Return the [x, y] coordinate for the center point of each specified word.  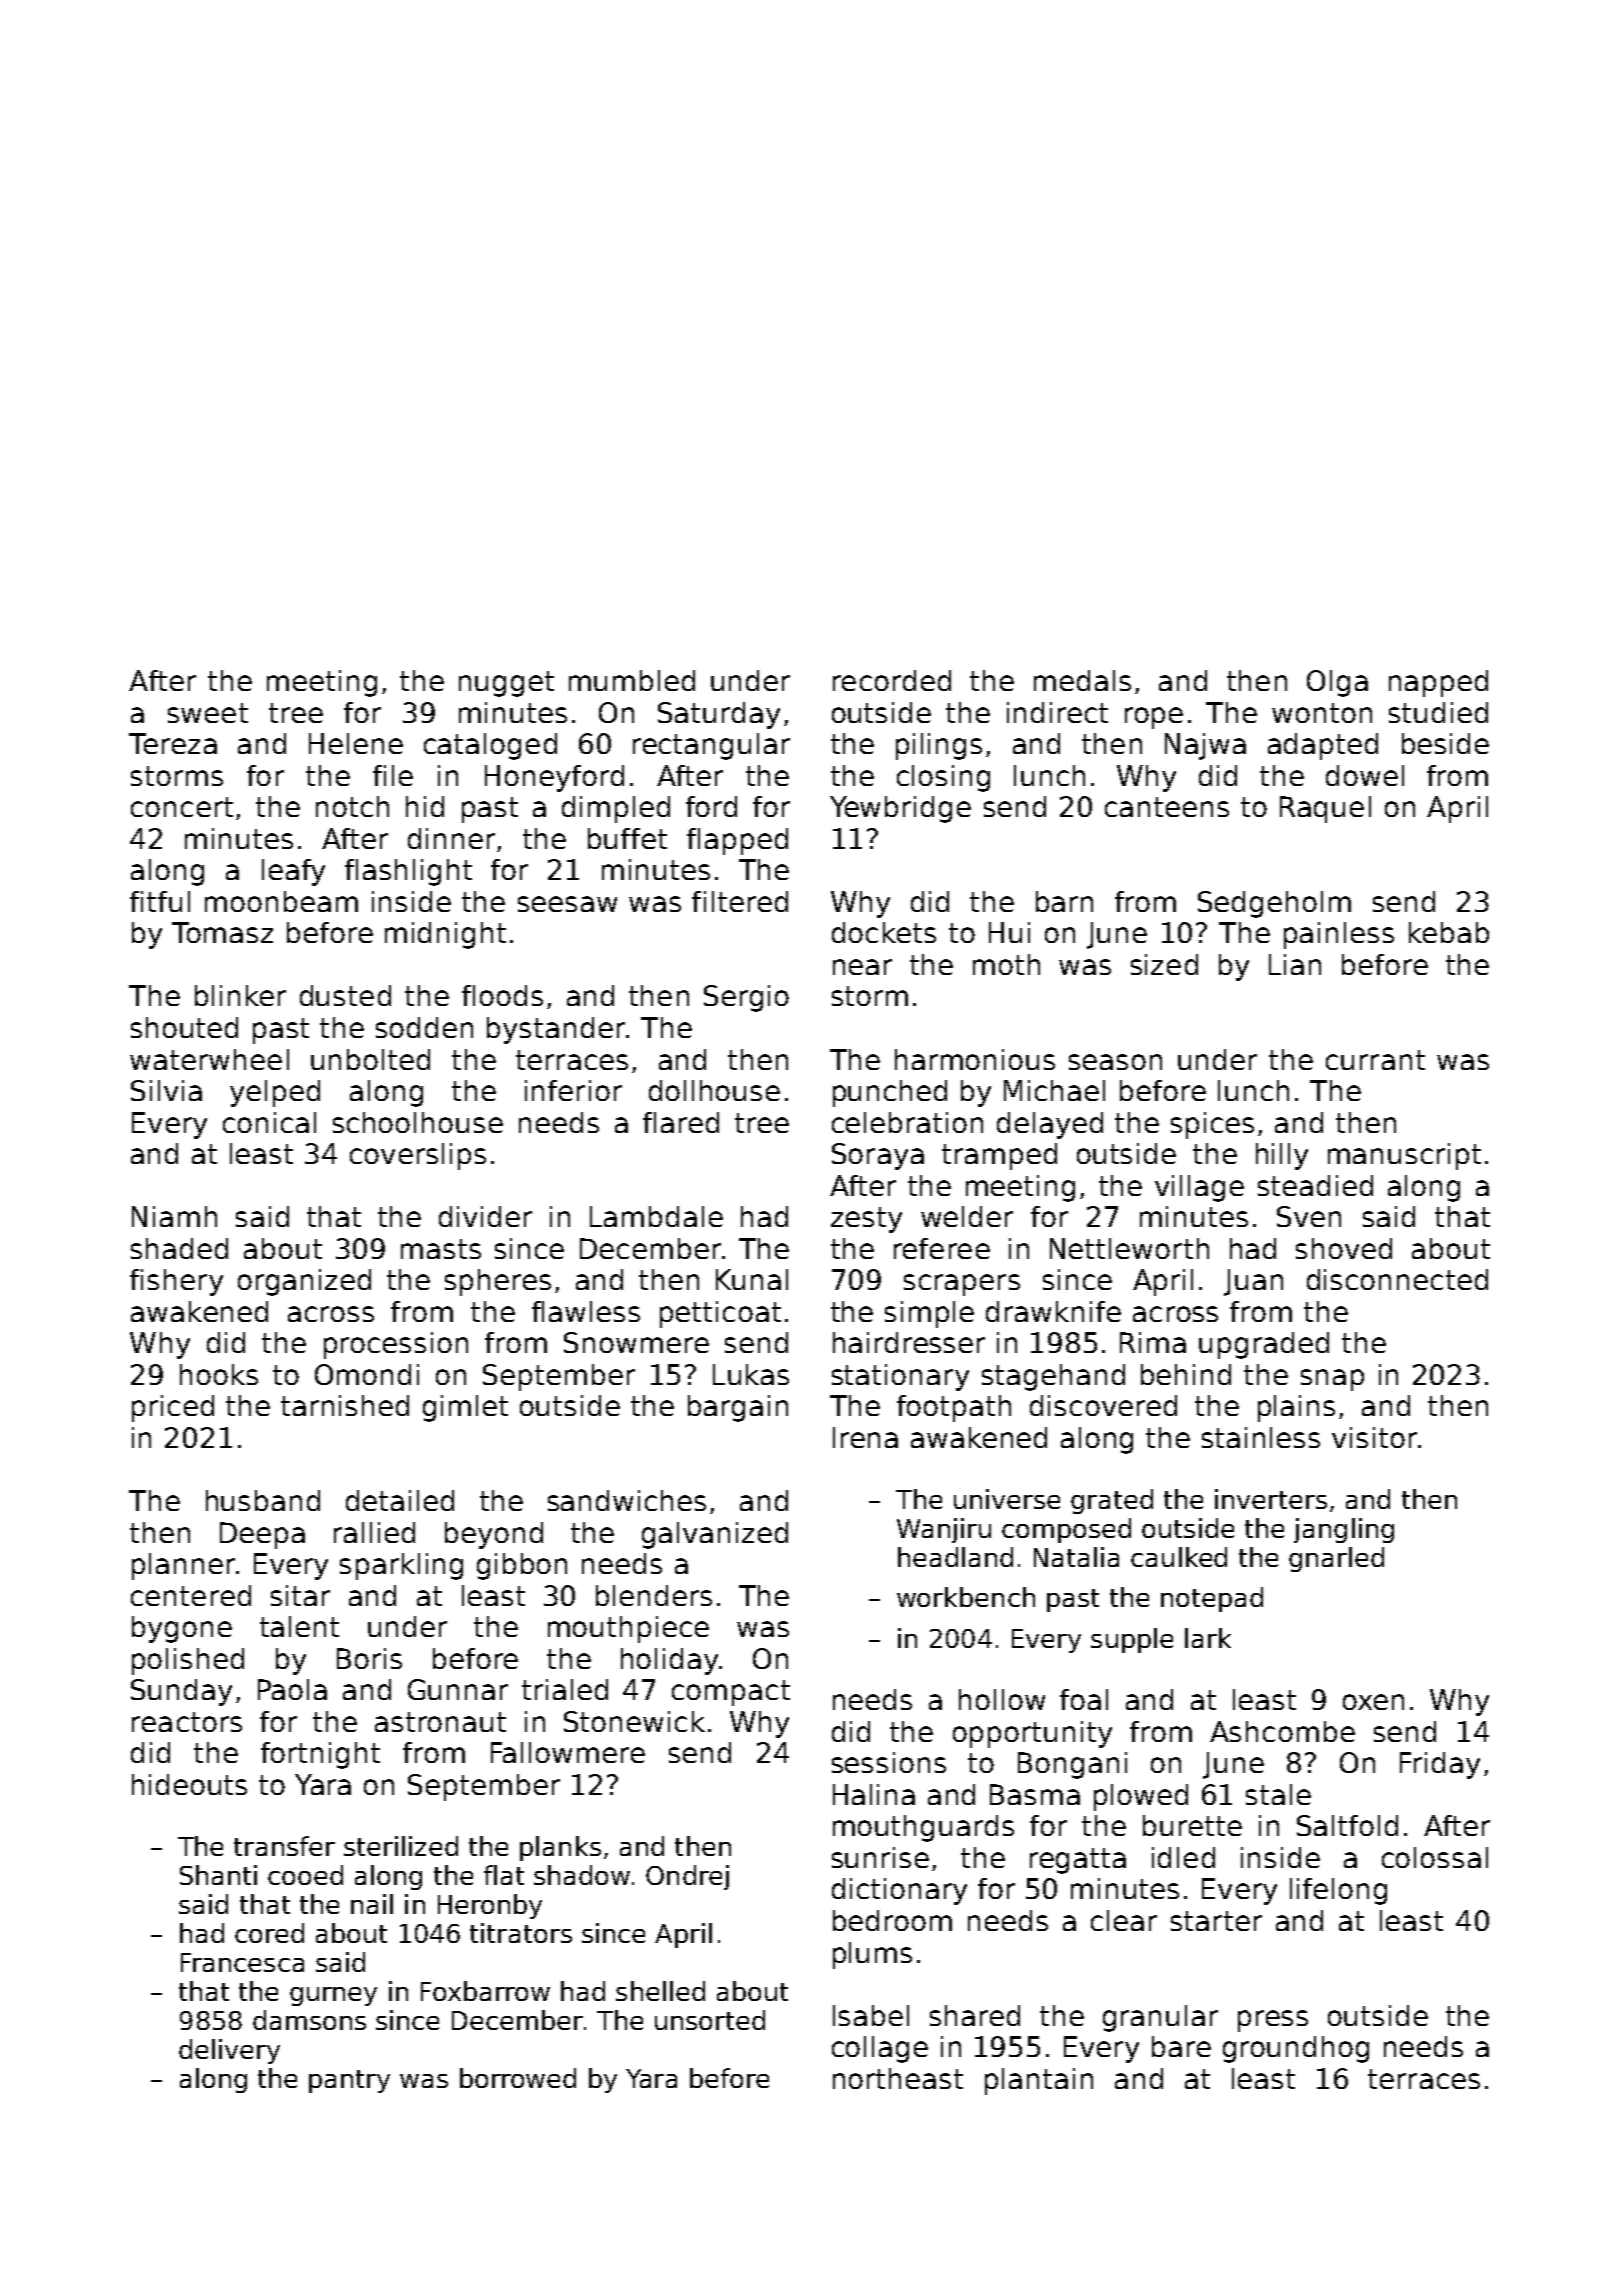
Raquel [1325, 809]
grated [1112, 1501]
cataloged [490, 746]
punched [890, 1093]
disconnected [1397, 1279]
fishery [176, 1282]
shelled [660, 1991]
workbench [966, 1597]
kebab [1449, 932]
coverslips [418, 1156]
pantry [349, 2081]
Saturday [719, 715]
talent [299, 1626]
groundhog [1296, 2049]
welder [967, 1216]
